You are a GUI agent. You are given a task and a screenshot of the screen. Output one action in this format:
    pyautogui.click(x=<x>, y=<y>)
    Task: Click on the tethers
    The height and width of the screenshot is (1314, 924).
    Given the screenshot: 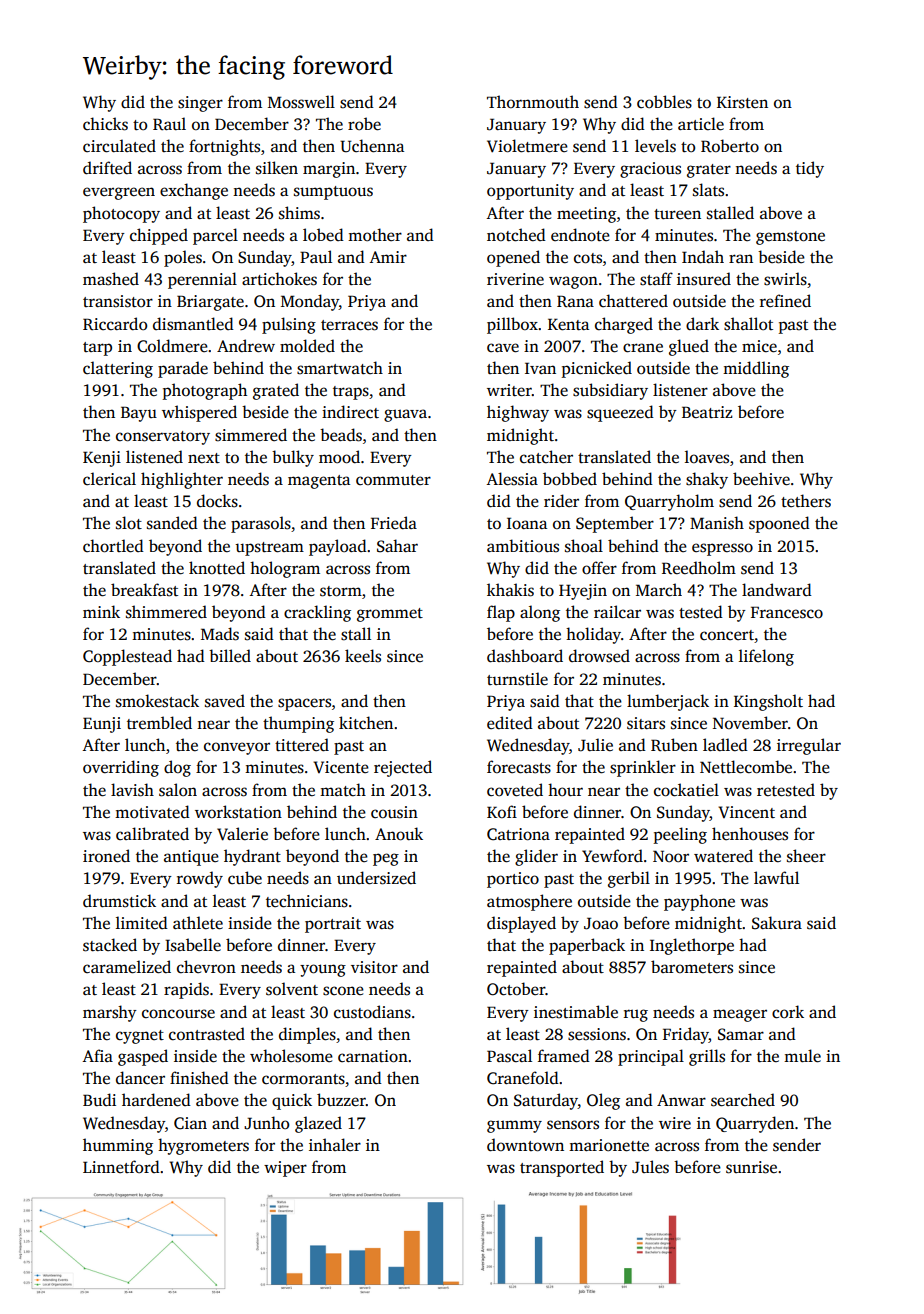 What is the action you would take?
    pyautogui.click(x=806, y=501)
